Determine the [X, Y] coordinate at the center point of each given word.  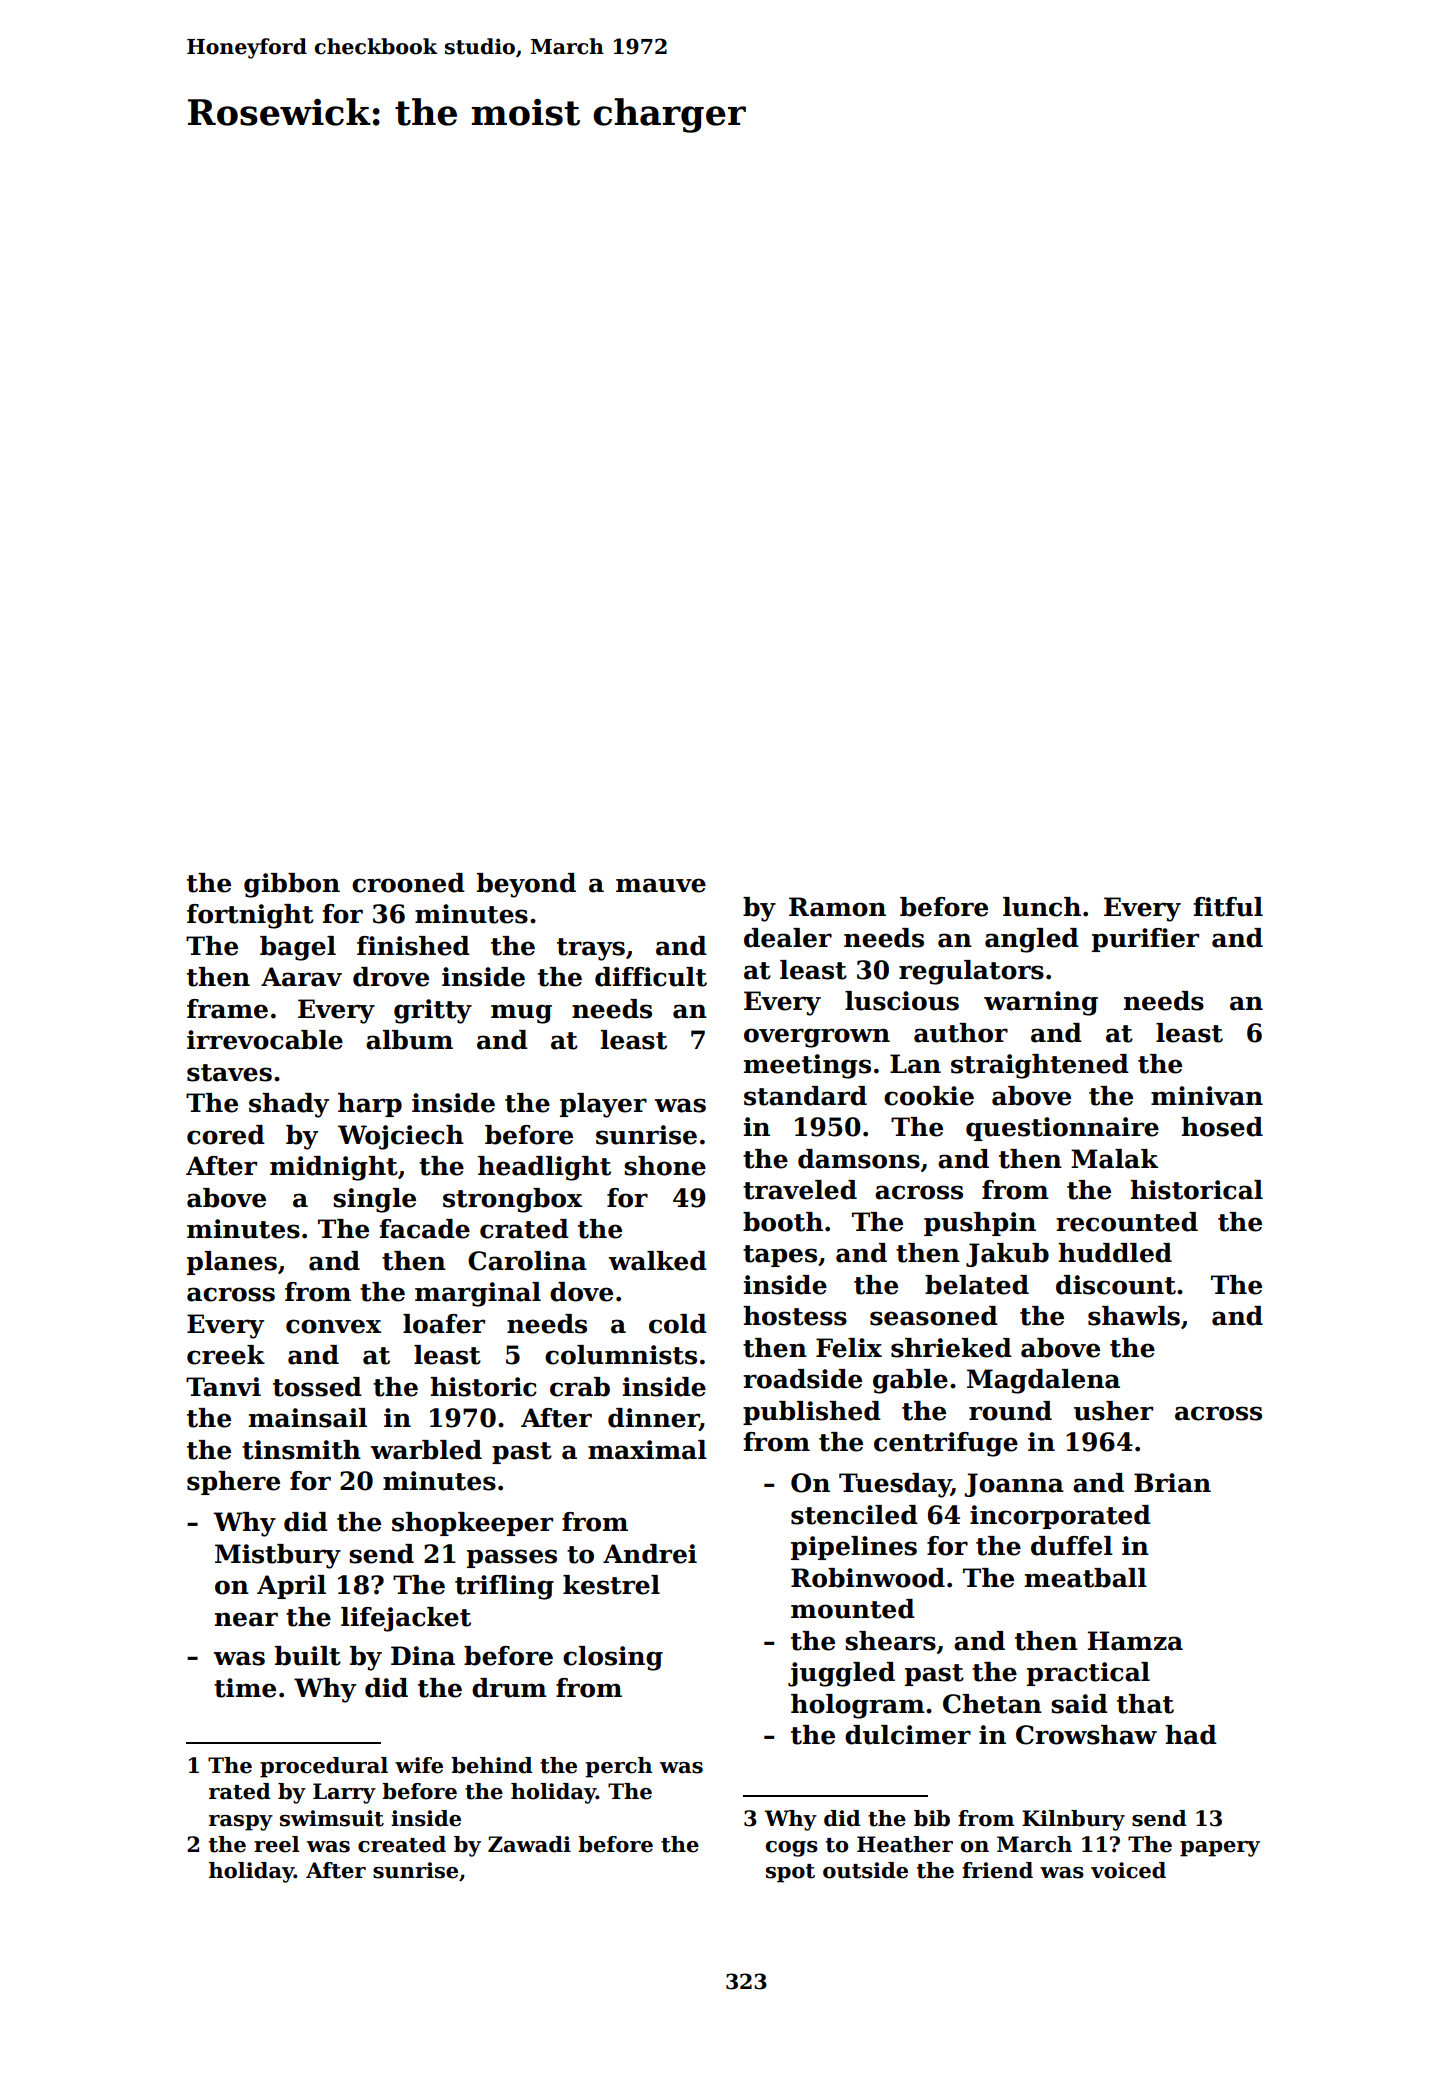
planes [232, 1263]
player [603, 1105]
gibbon [292, 885]
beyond [526, 885]
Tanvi [223, 1387]
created [402, 1844]
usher [1113, 1411]
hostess [795, 1316]
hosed [1222, 1127]
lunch [1042, 907]
